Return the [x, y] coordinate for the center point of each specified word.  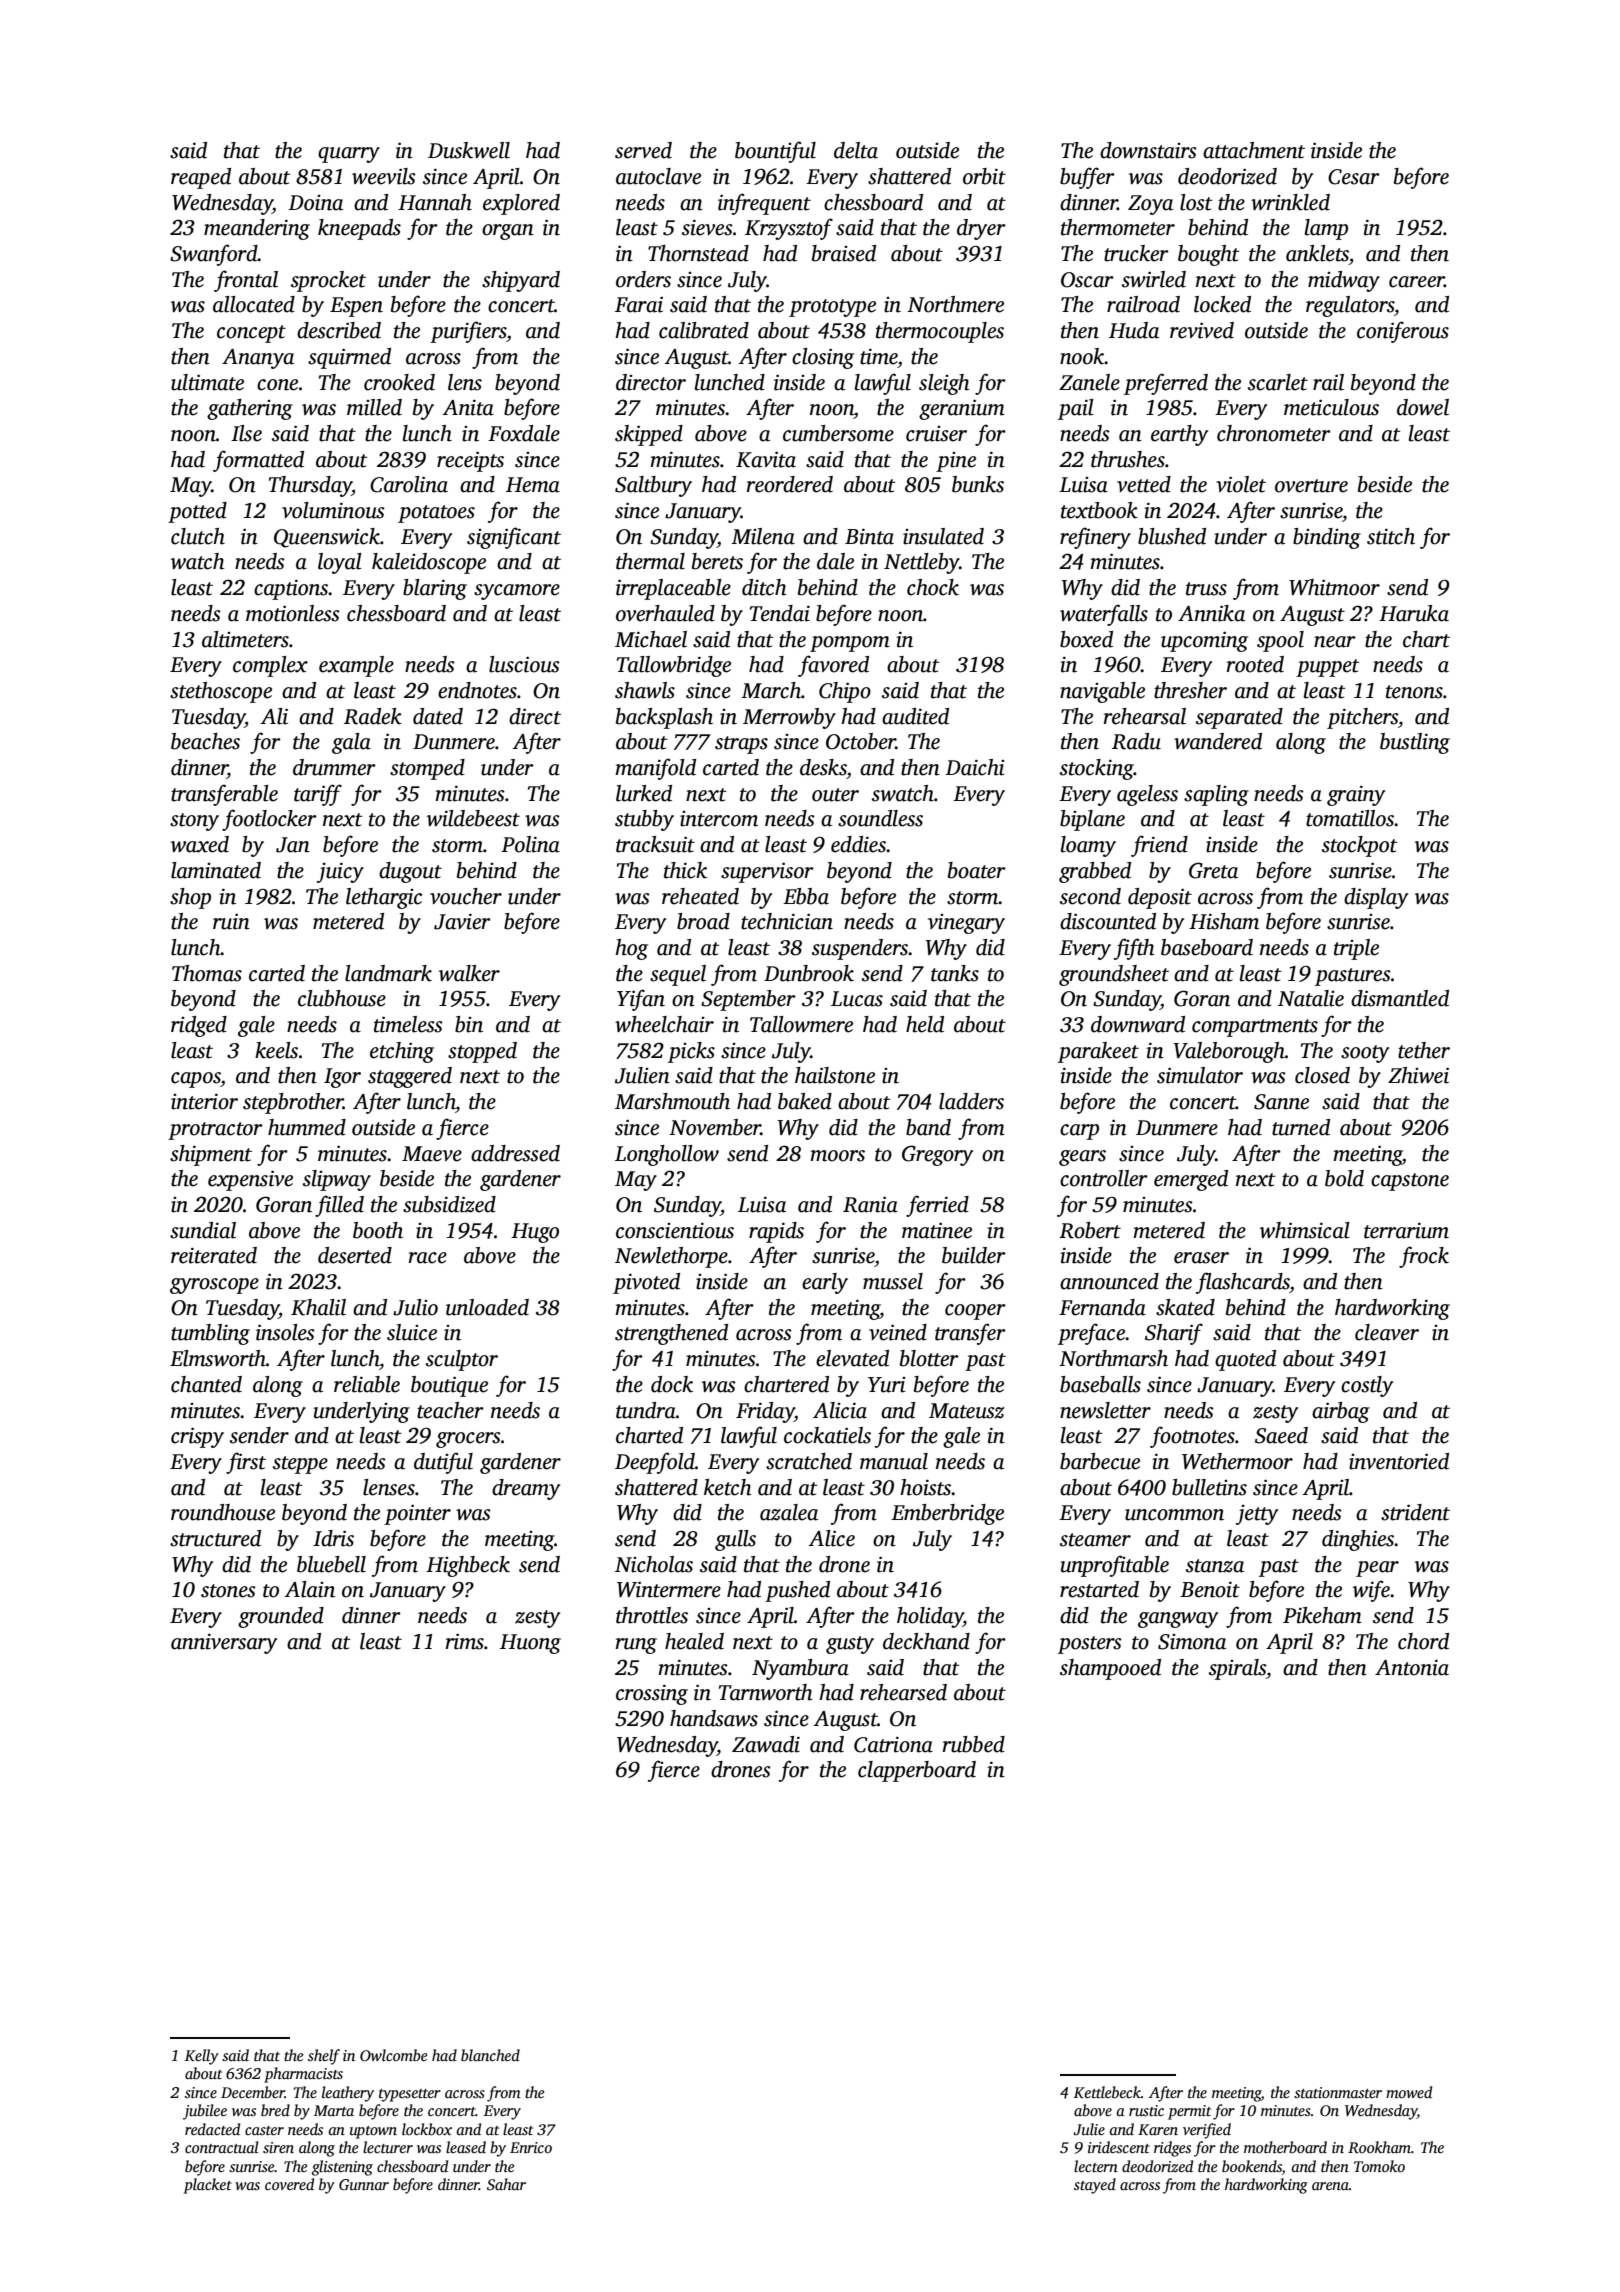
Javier [462, 921]
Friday [765, 1412]
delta [856, 150]
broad [703, 921]
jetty [1257, 1515]
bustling [1415, 743]
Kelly [202, 2057]
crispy [197, 1437]
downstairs [1148, 150]
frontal [246, 281]
